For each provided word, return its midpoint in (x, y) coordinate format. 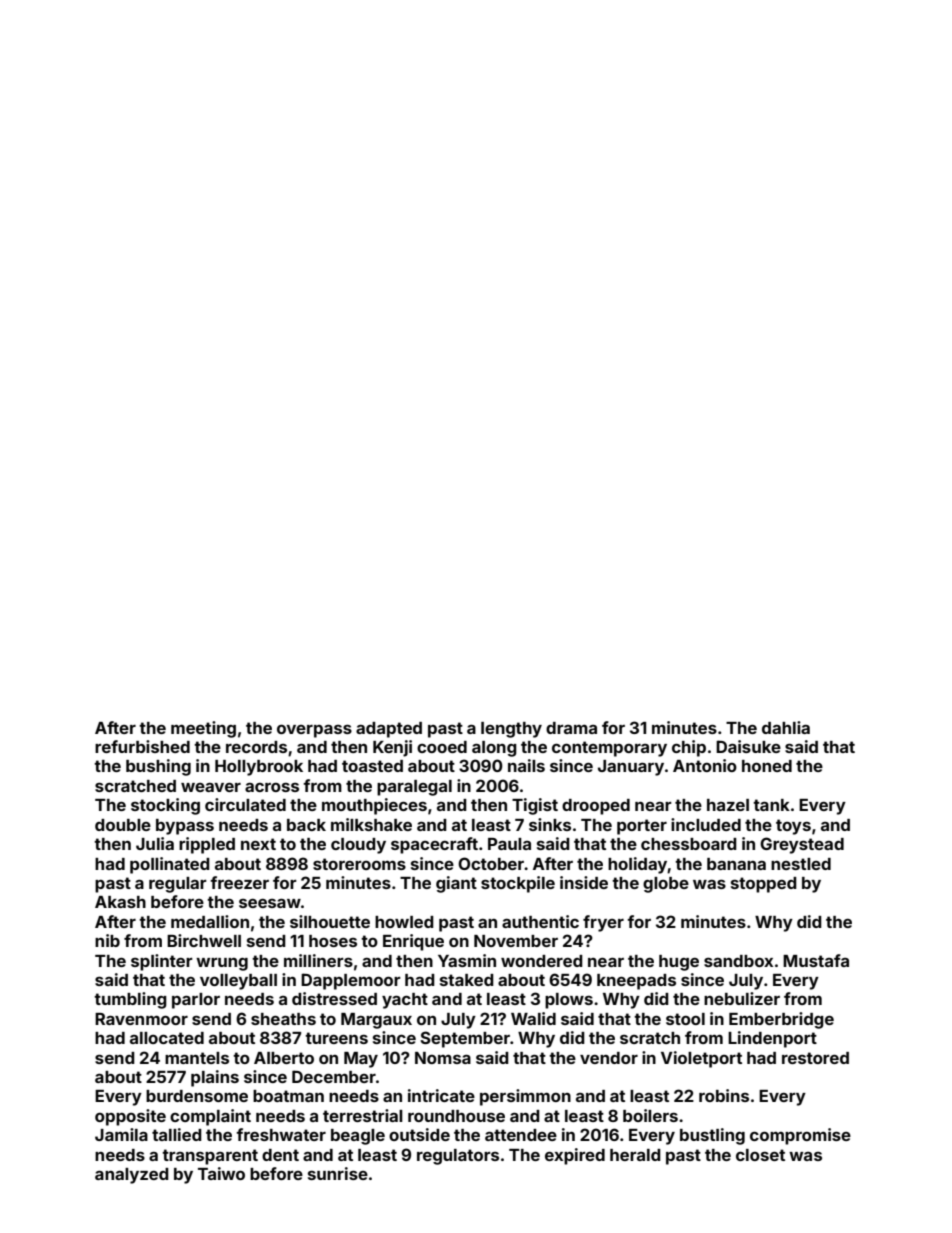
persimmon (525, 1097)
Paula (509, 844)
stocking (165, 806)
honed (767, 766)
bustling (712, 1136)
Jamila (121, 1134)
